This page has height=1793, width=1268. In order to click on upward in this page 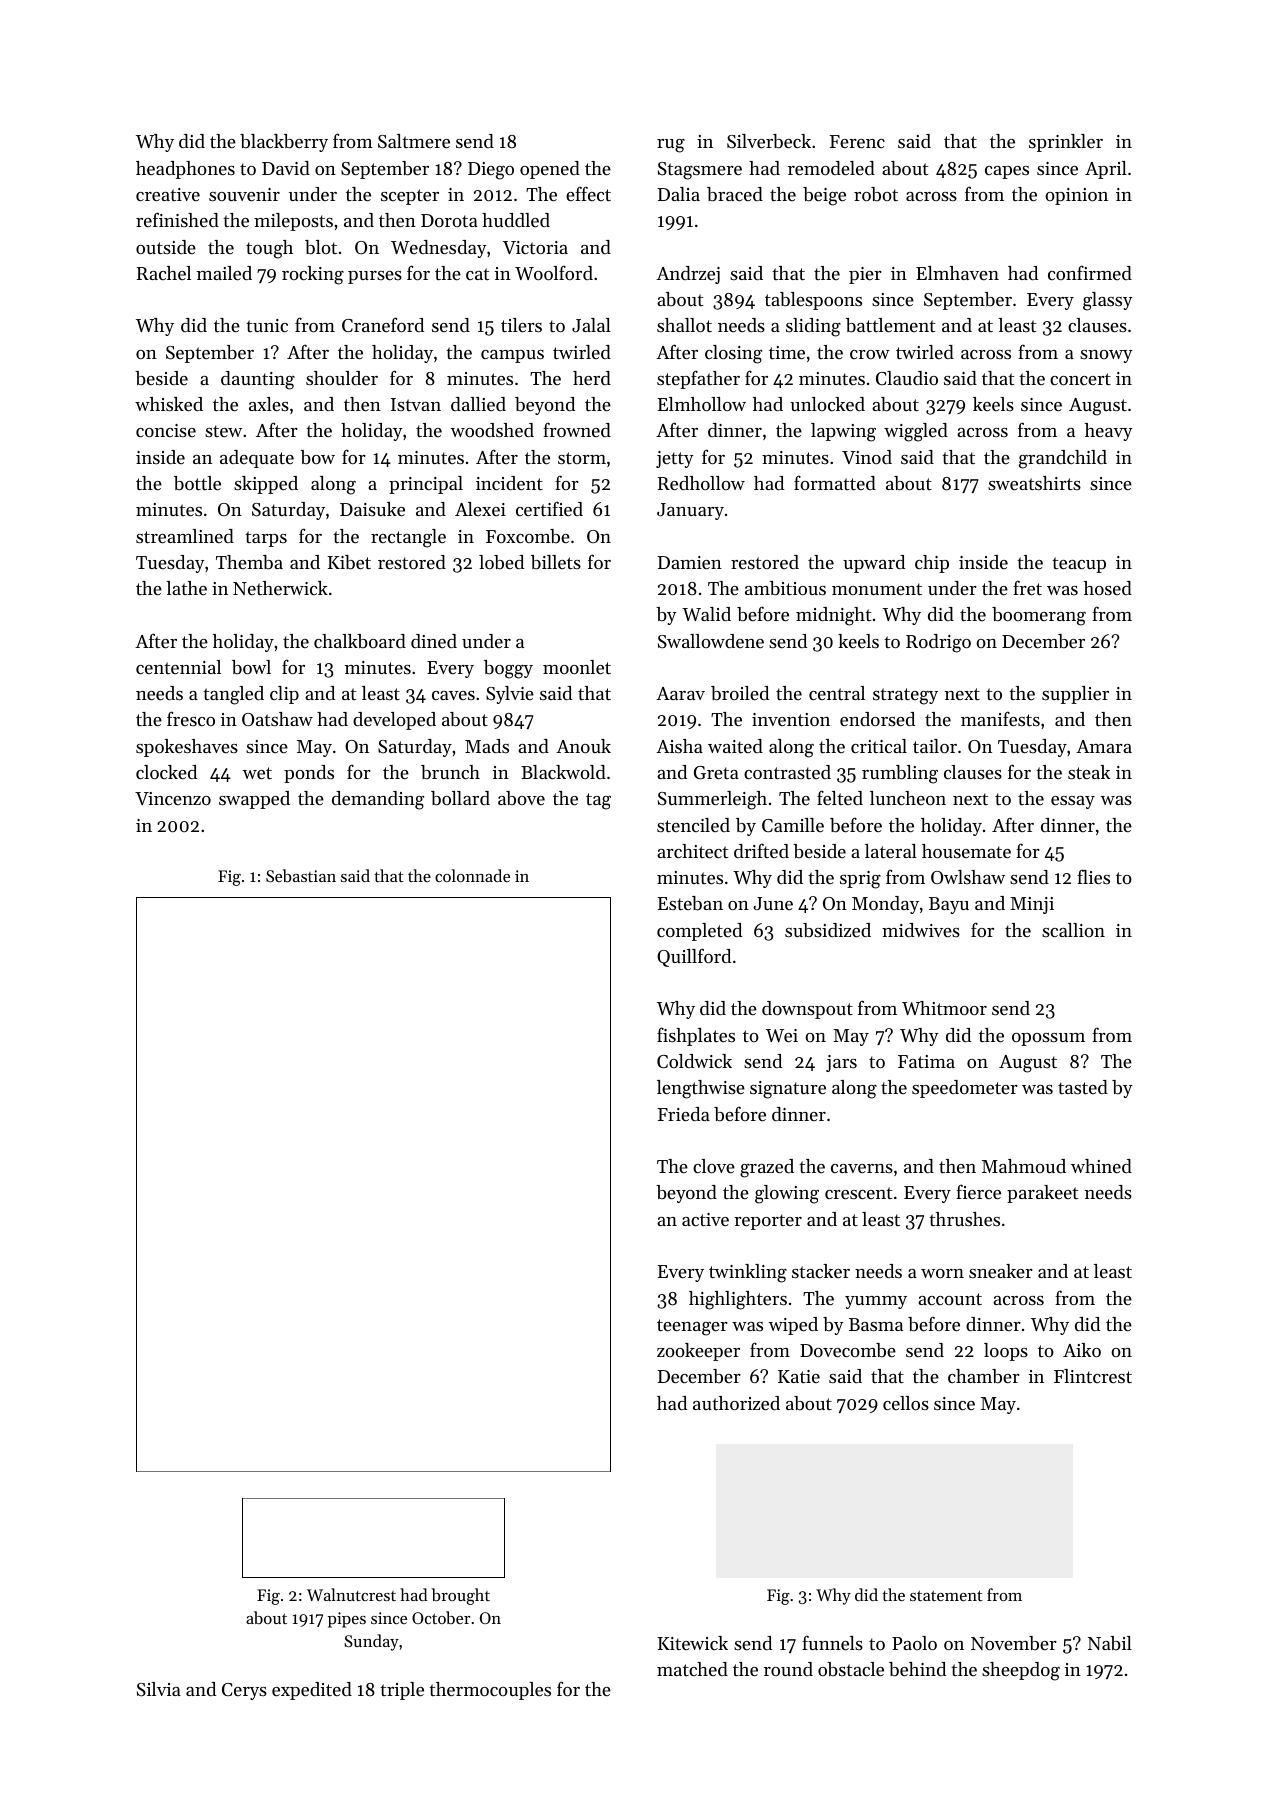, I will do `click(874, 564)`.
